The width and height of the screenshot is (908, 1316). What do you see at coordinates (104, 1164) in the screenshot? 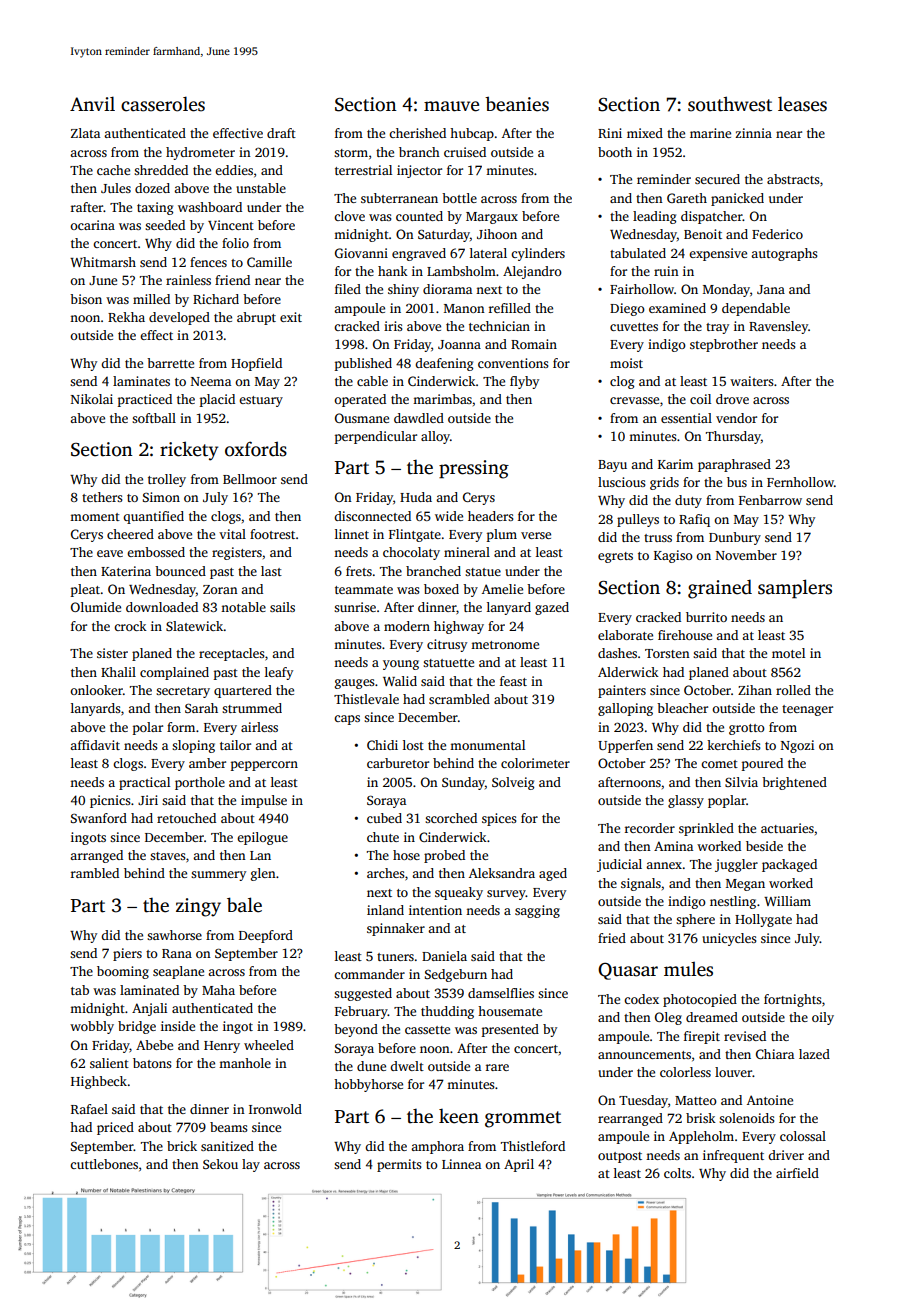
I see `cuttlebones` at bounding box center [104, 1164].
